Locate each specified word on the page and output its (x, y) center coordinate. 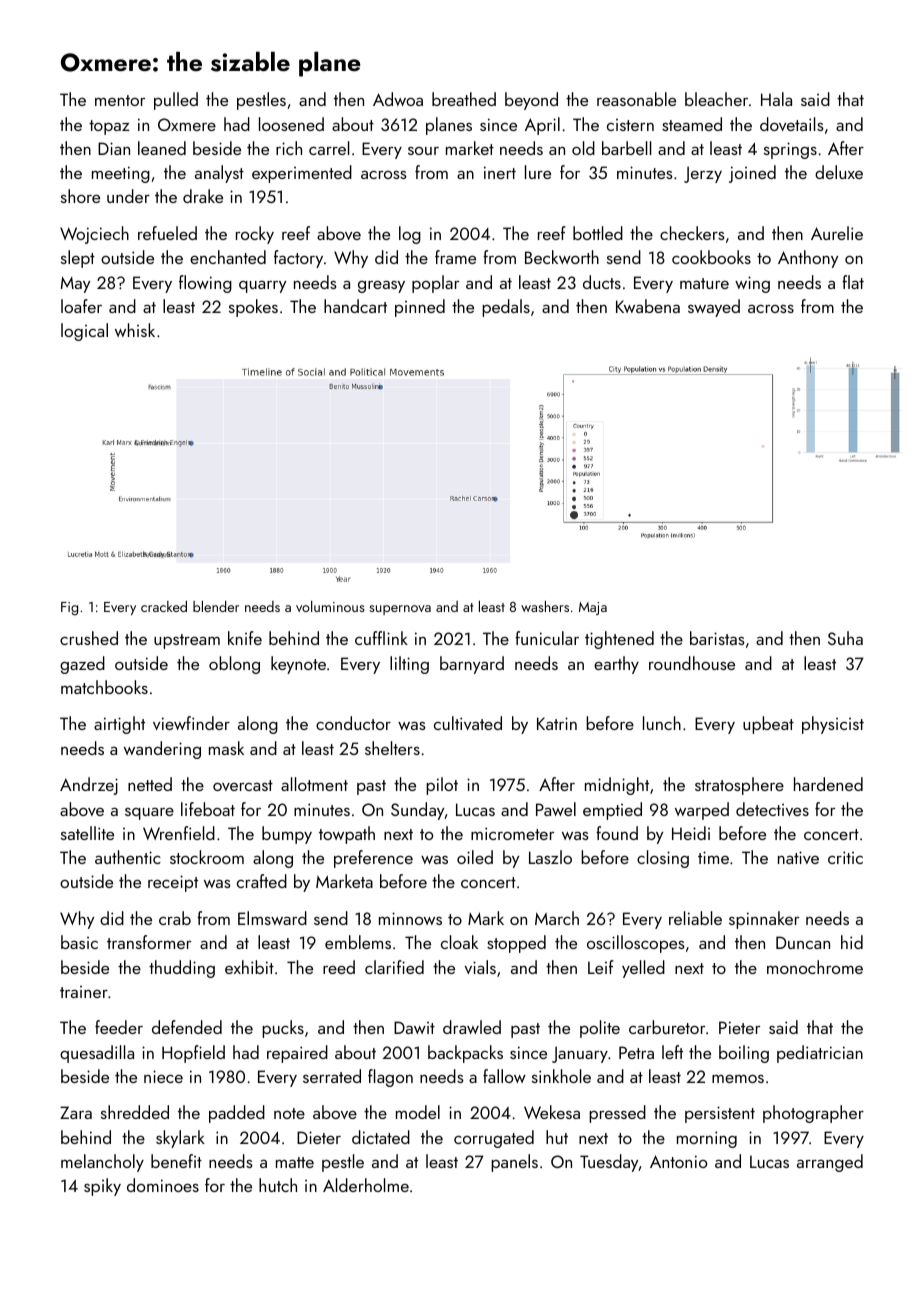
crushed (89, 638)
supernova (400, 610)
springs (790, 150)
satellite (87, 833)
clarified (394, 967)
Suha (845, 638)
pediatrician (820, 1054)
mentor (120, 100)
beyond (531, 101)
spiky (102, 1187)
